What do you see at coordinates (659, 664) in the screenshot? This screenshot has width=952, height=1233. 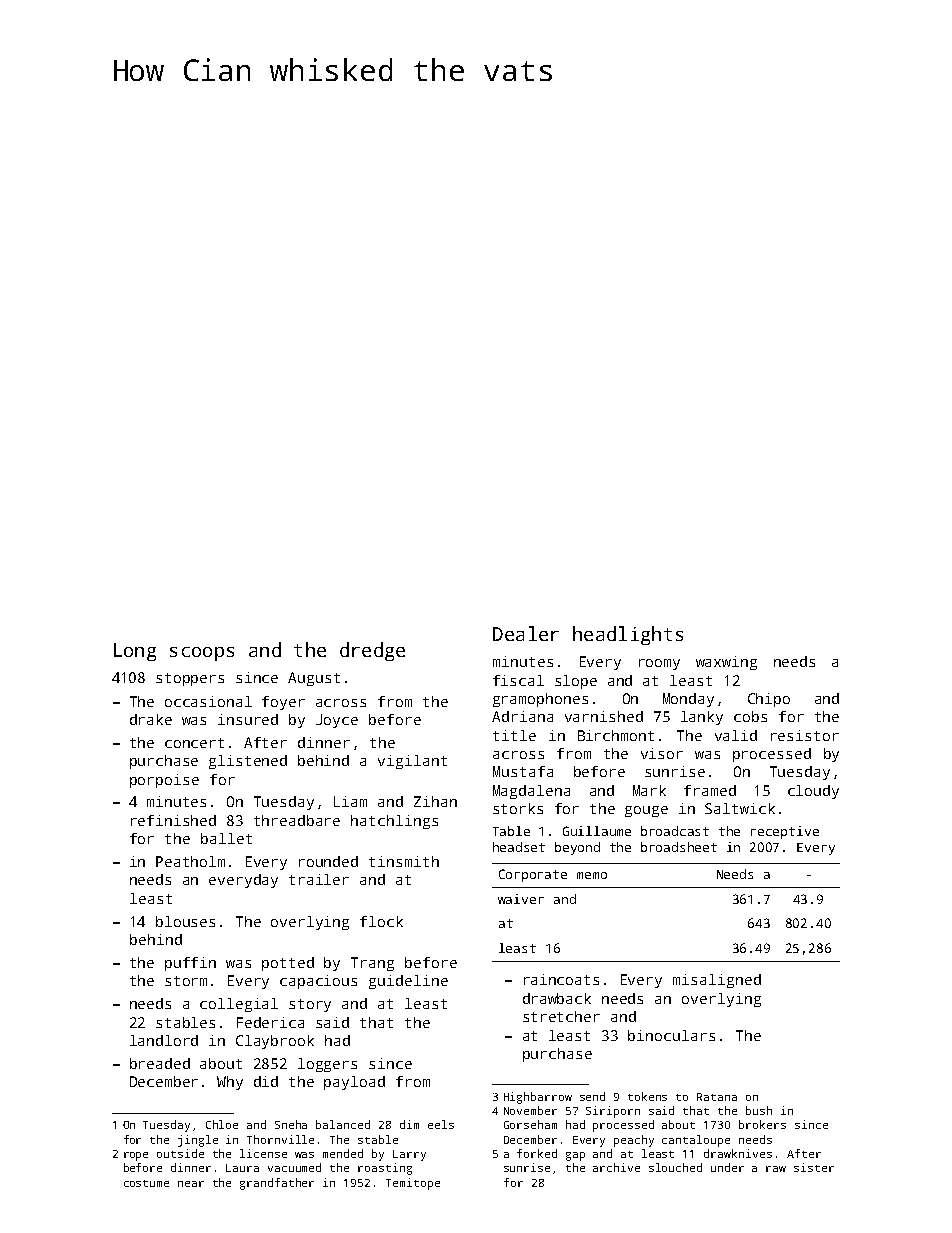 I see `roomy` at bounding box center [659, 664].
